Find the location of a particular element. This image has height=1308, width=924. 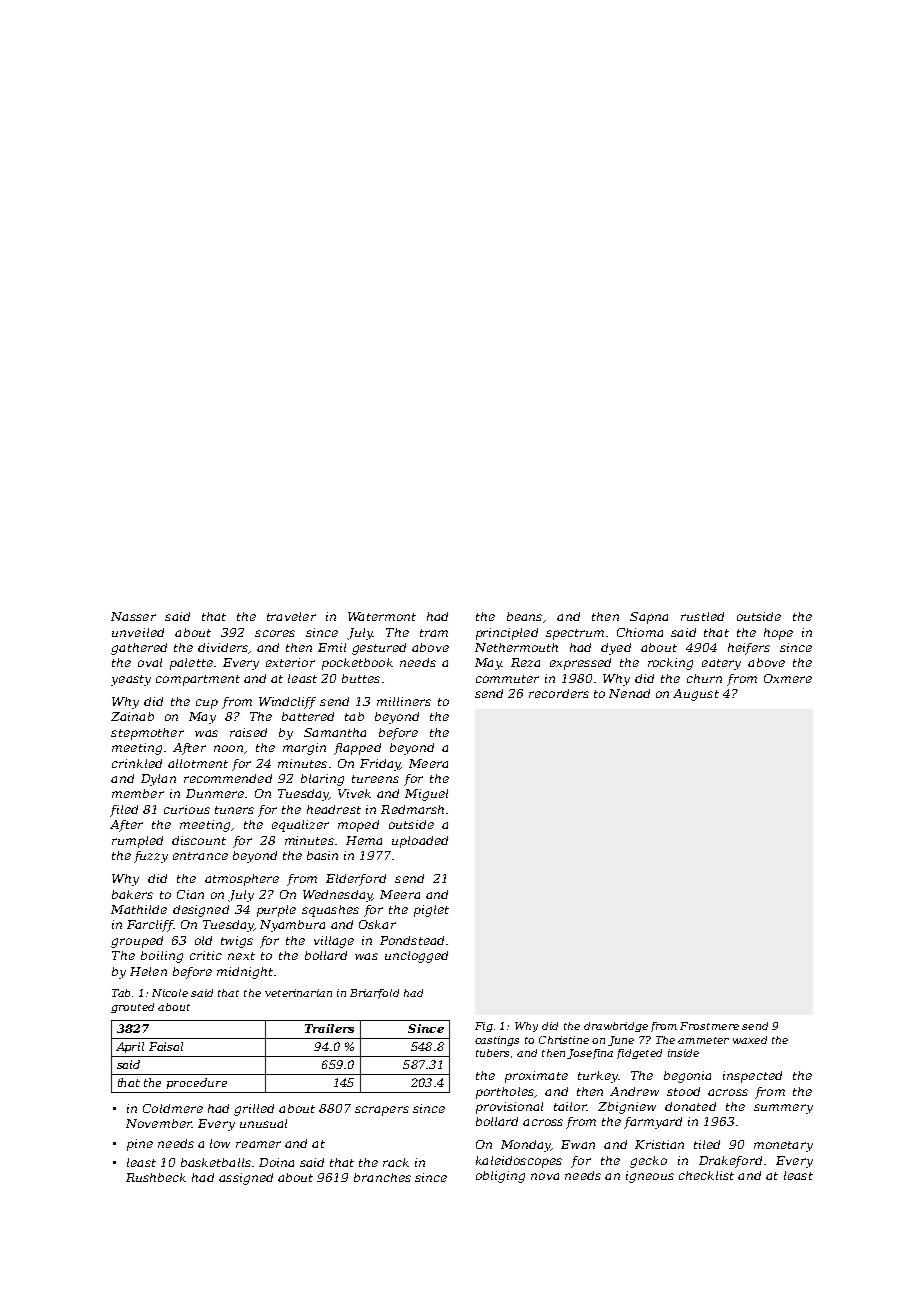

Redmarsh is located at coordinates (412, 809).
